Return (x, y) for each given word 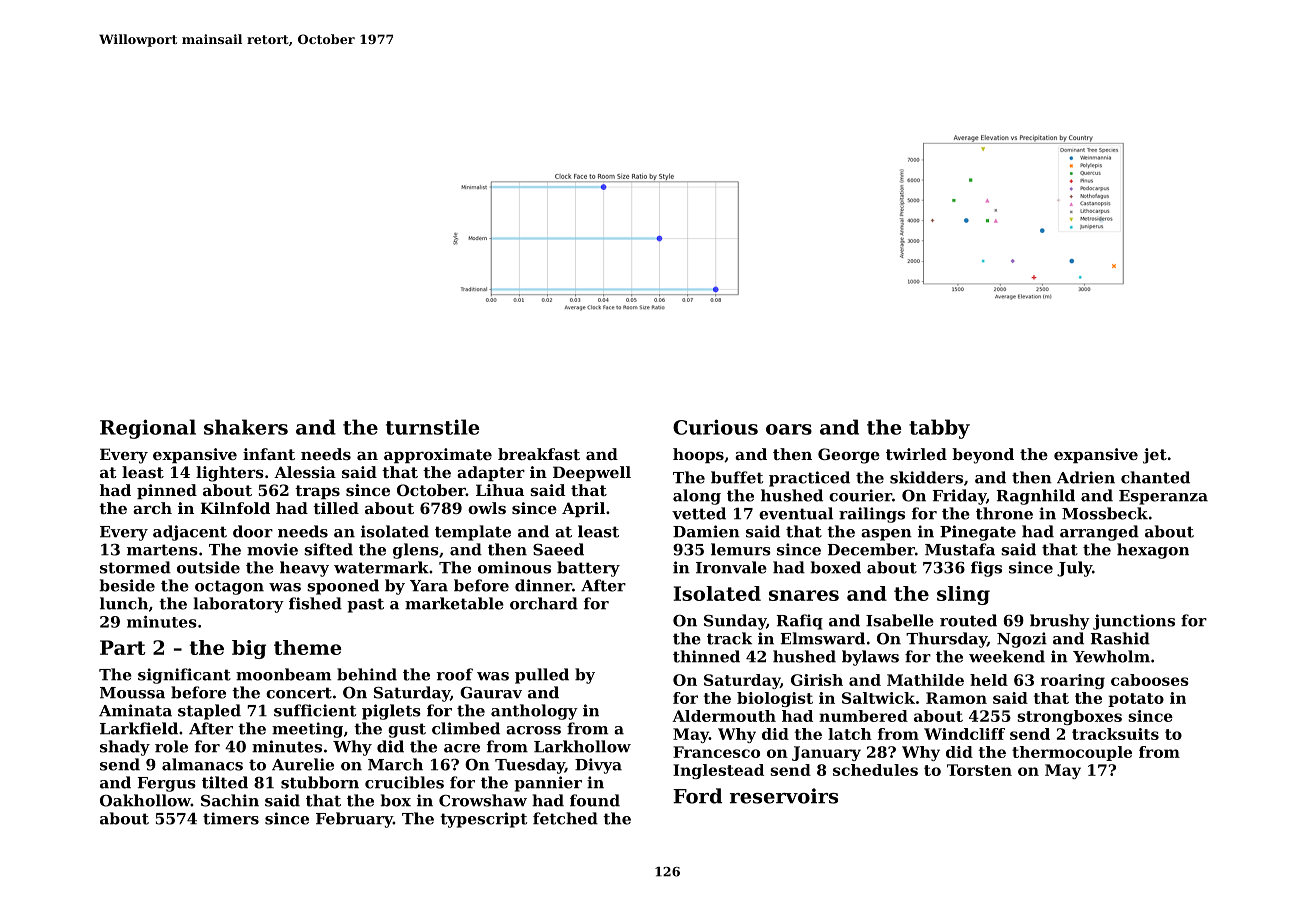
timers (231, 818)
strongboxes (1069, 717)
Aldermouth (724, 716)
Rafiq (800, 622)
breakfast (539, 454)
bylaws (870, 658)
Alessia (305, 472)
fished (315, 603)
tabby (939, 429)
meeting (307, 730)
